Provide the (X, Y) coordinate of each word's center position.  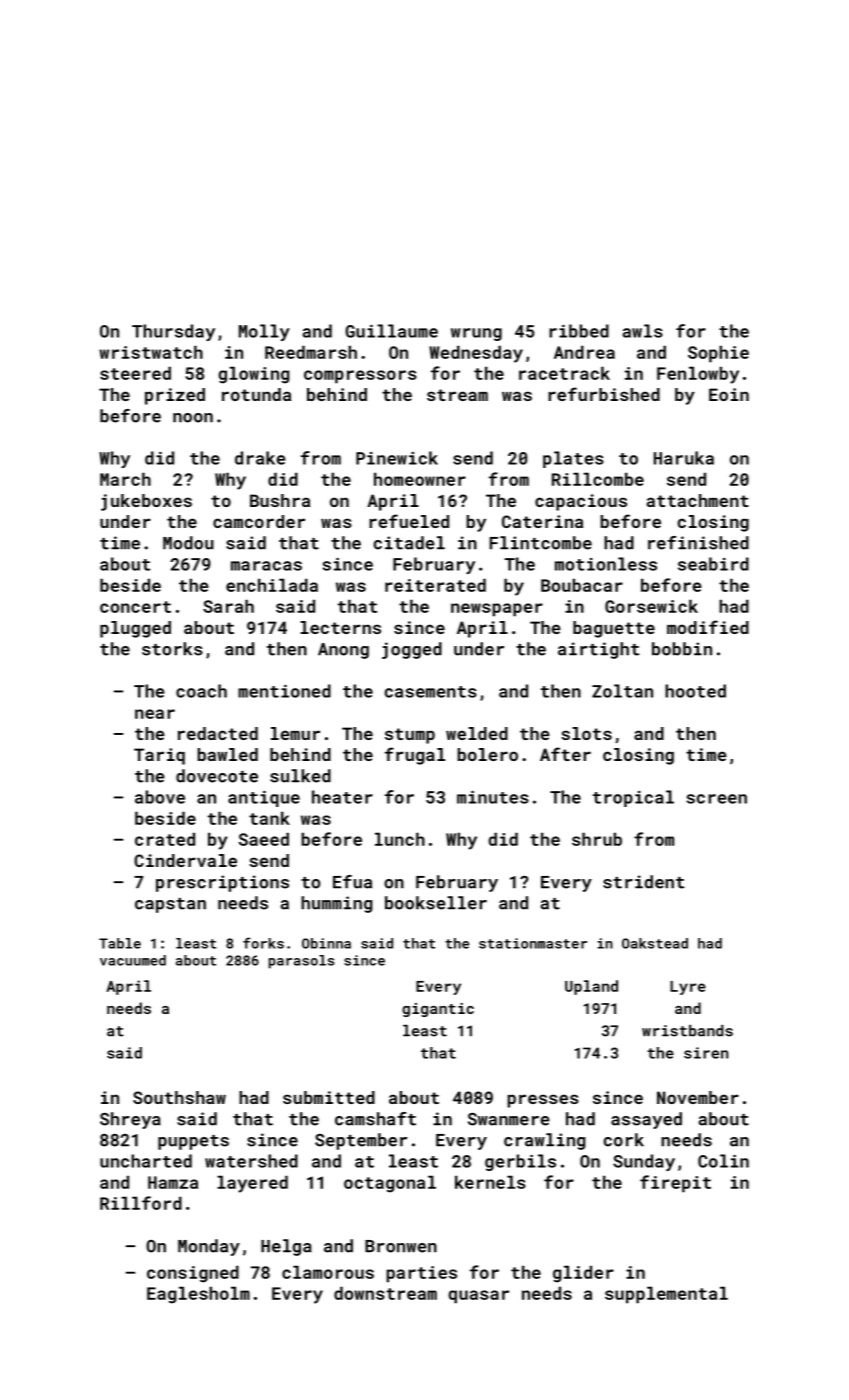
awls (643, 331)
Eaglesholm (198, 1295)
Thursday (173, 332)
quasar (478, 1297)
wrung (476, 334)
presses (543, 1101)
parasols (302, 962)
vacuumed (133, 960)
